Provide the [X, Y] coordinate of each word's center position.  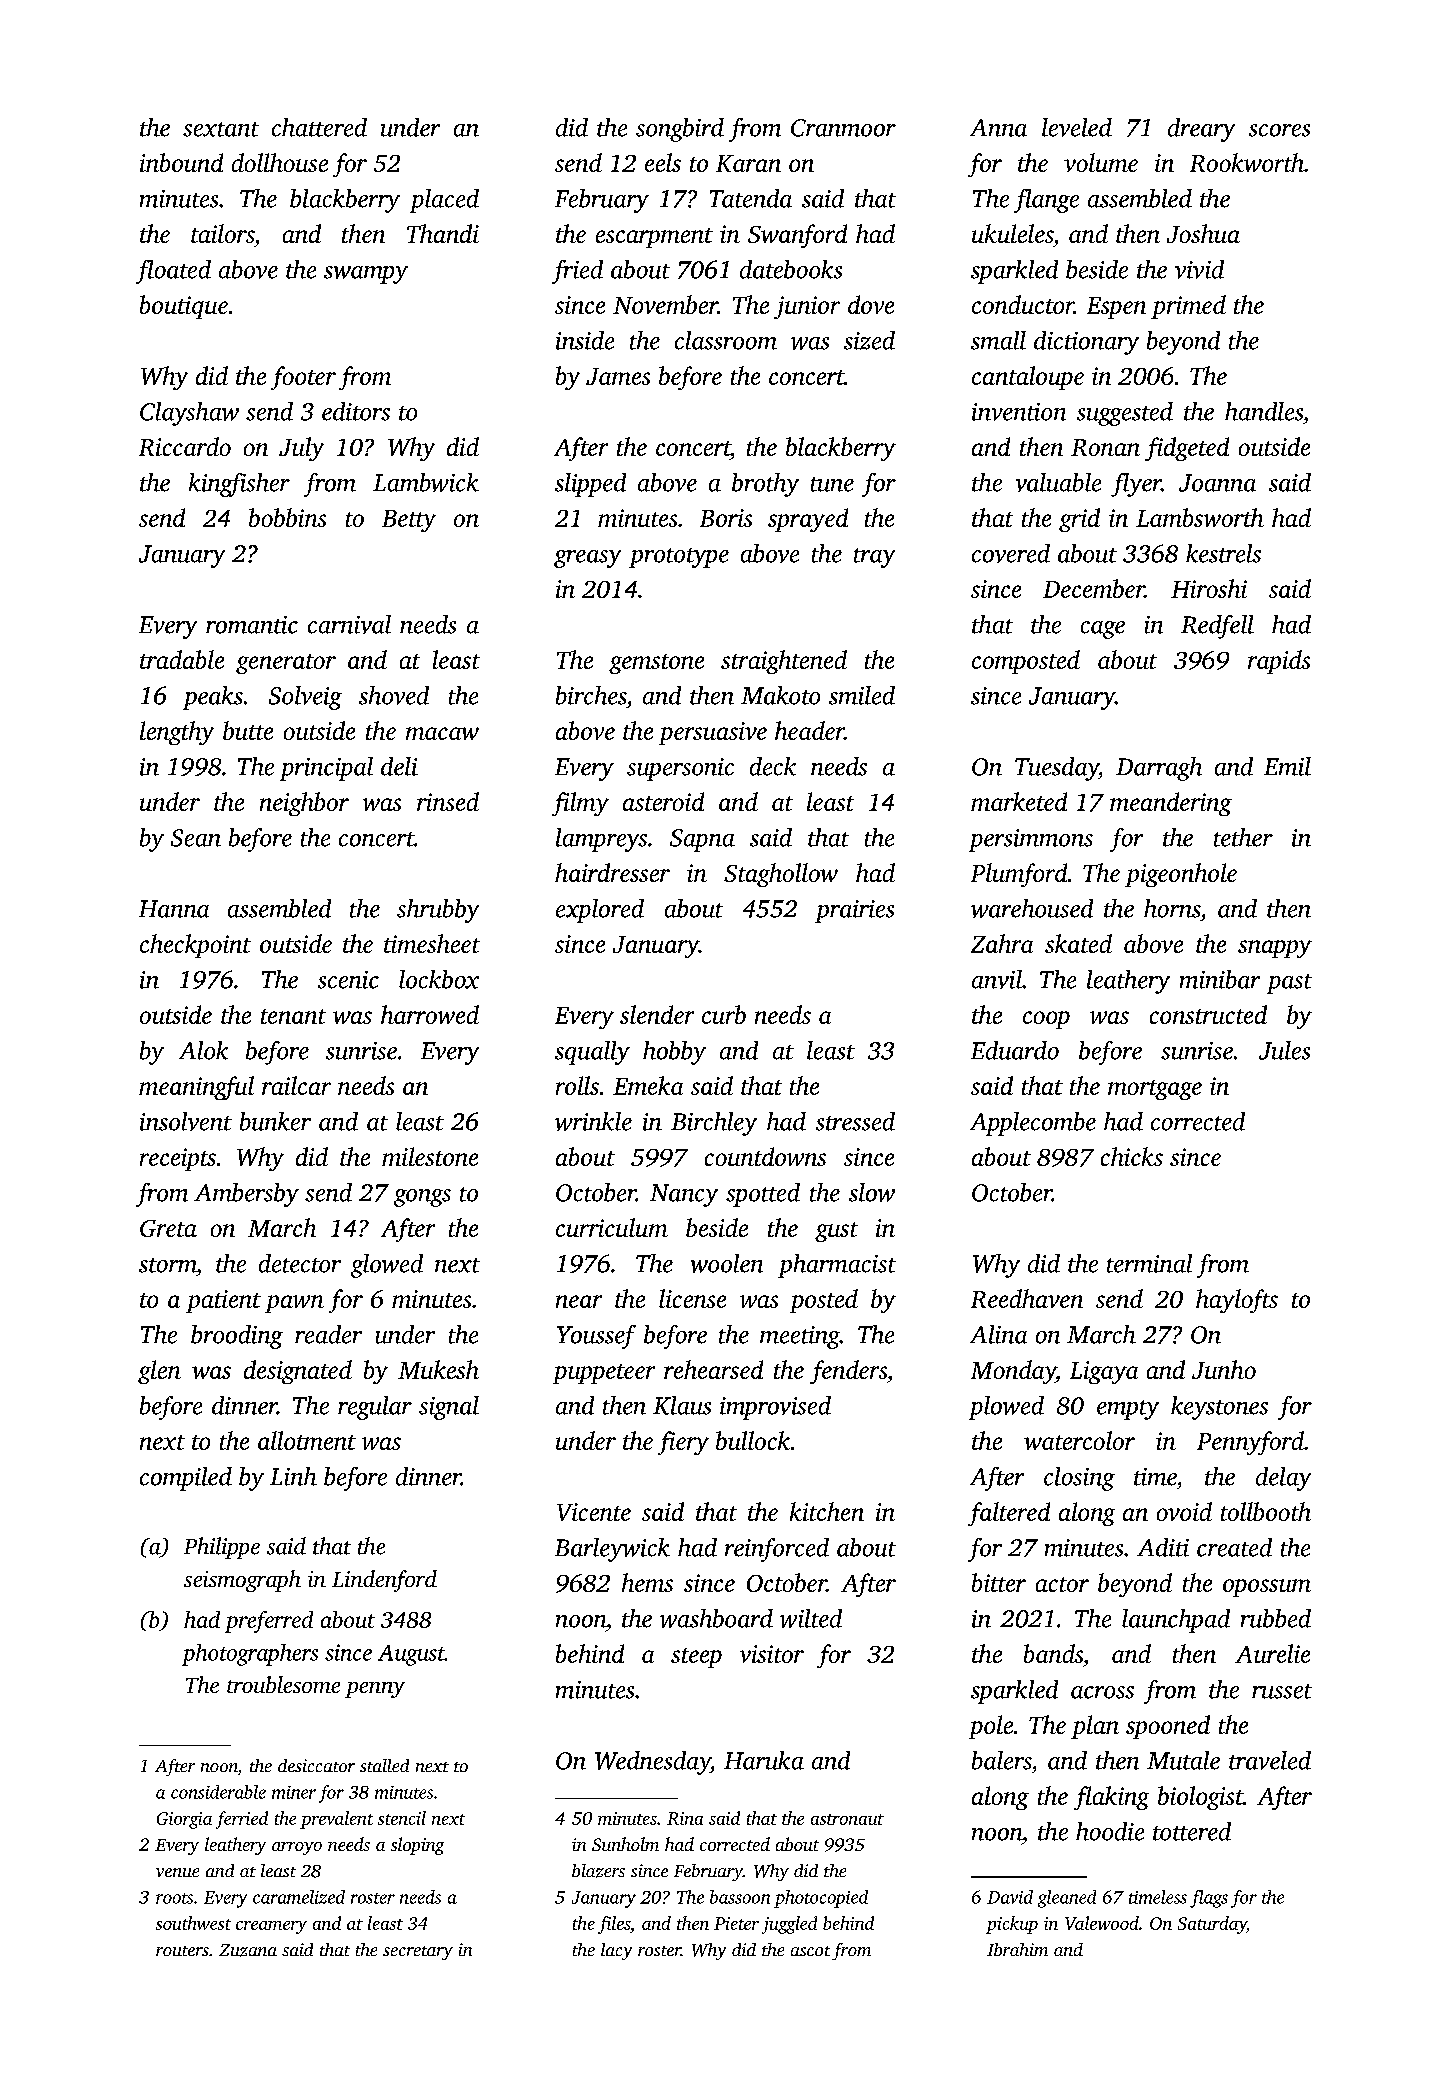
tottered [1192, 1831]
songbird [680, 130]
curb [724, 1014]
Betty [409, 521]
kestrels [1223, 553]
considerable [218, 1792]
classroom [726, 340]
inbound [181, 162]
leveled [1077, 127]
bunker [275, 1121]
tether [1243, 837]
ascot [810, 1951]
